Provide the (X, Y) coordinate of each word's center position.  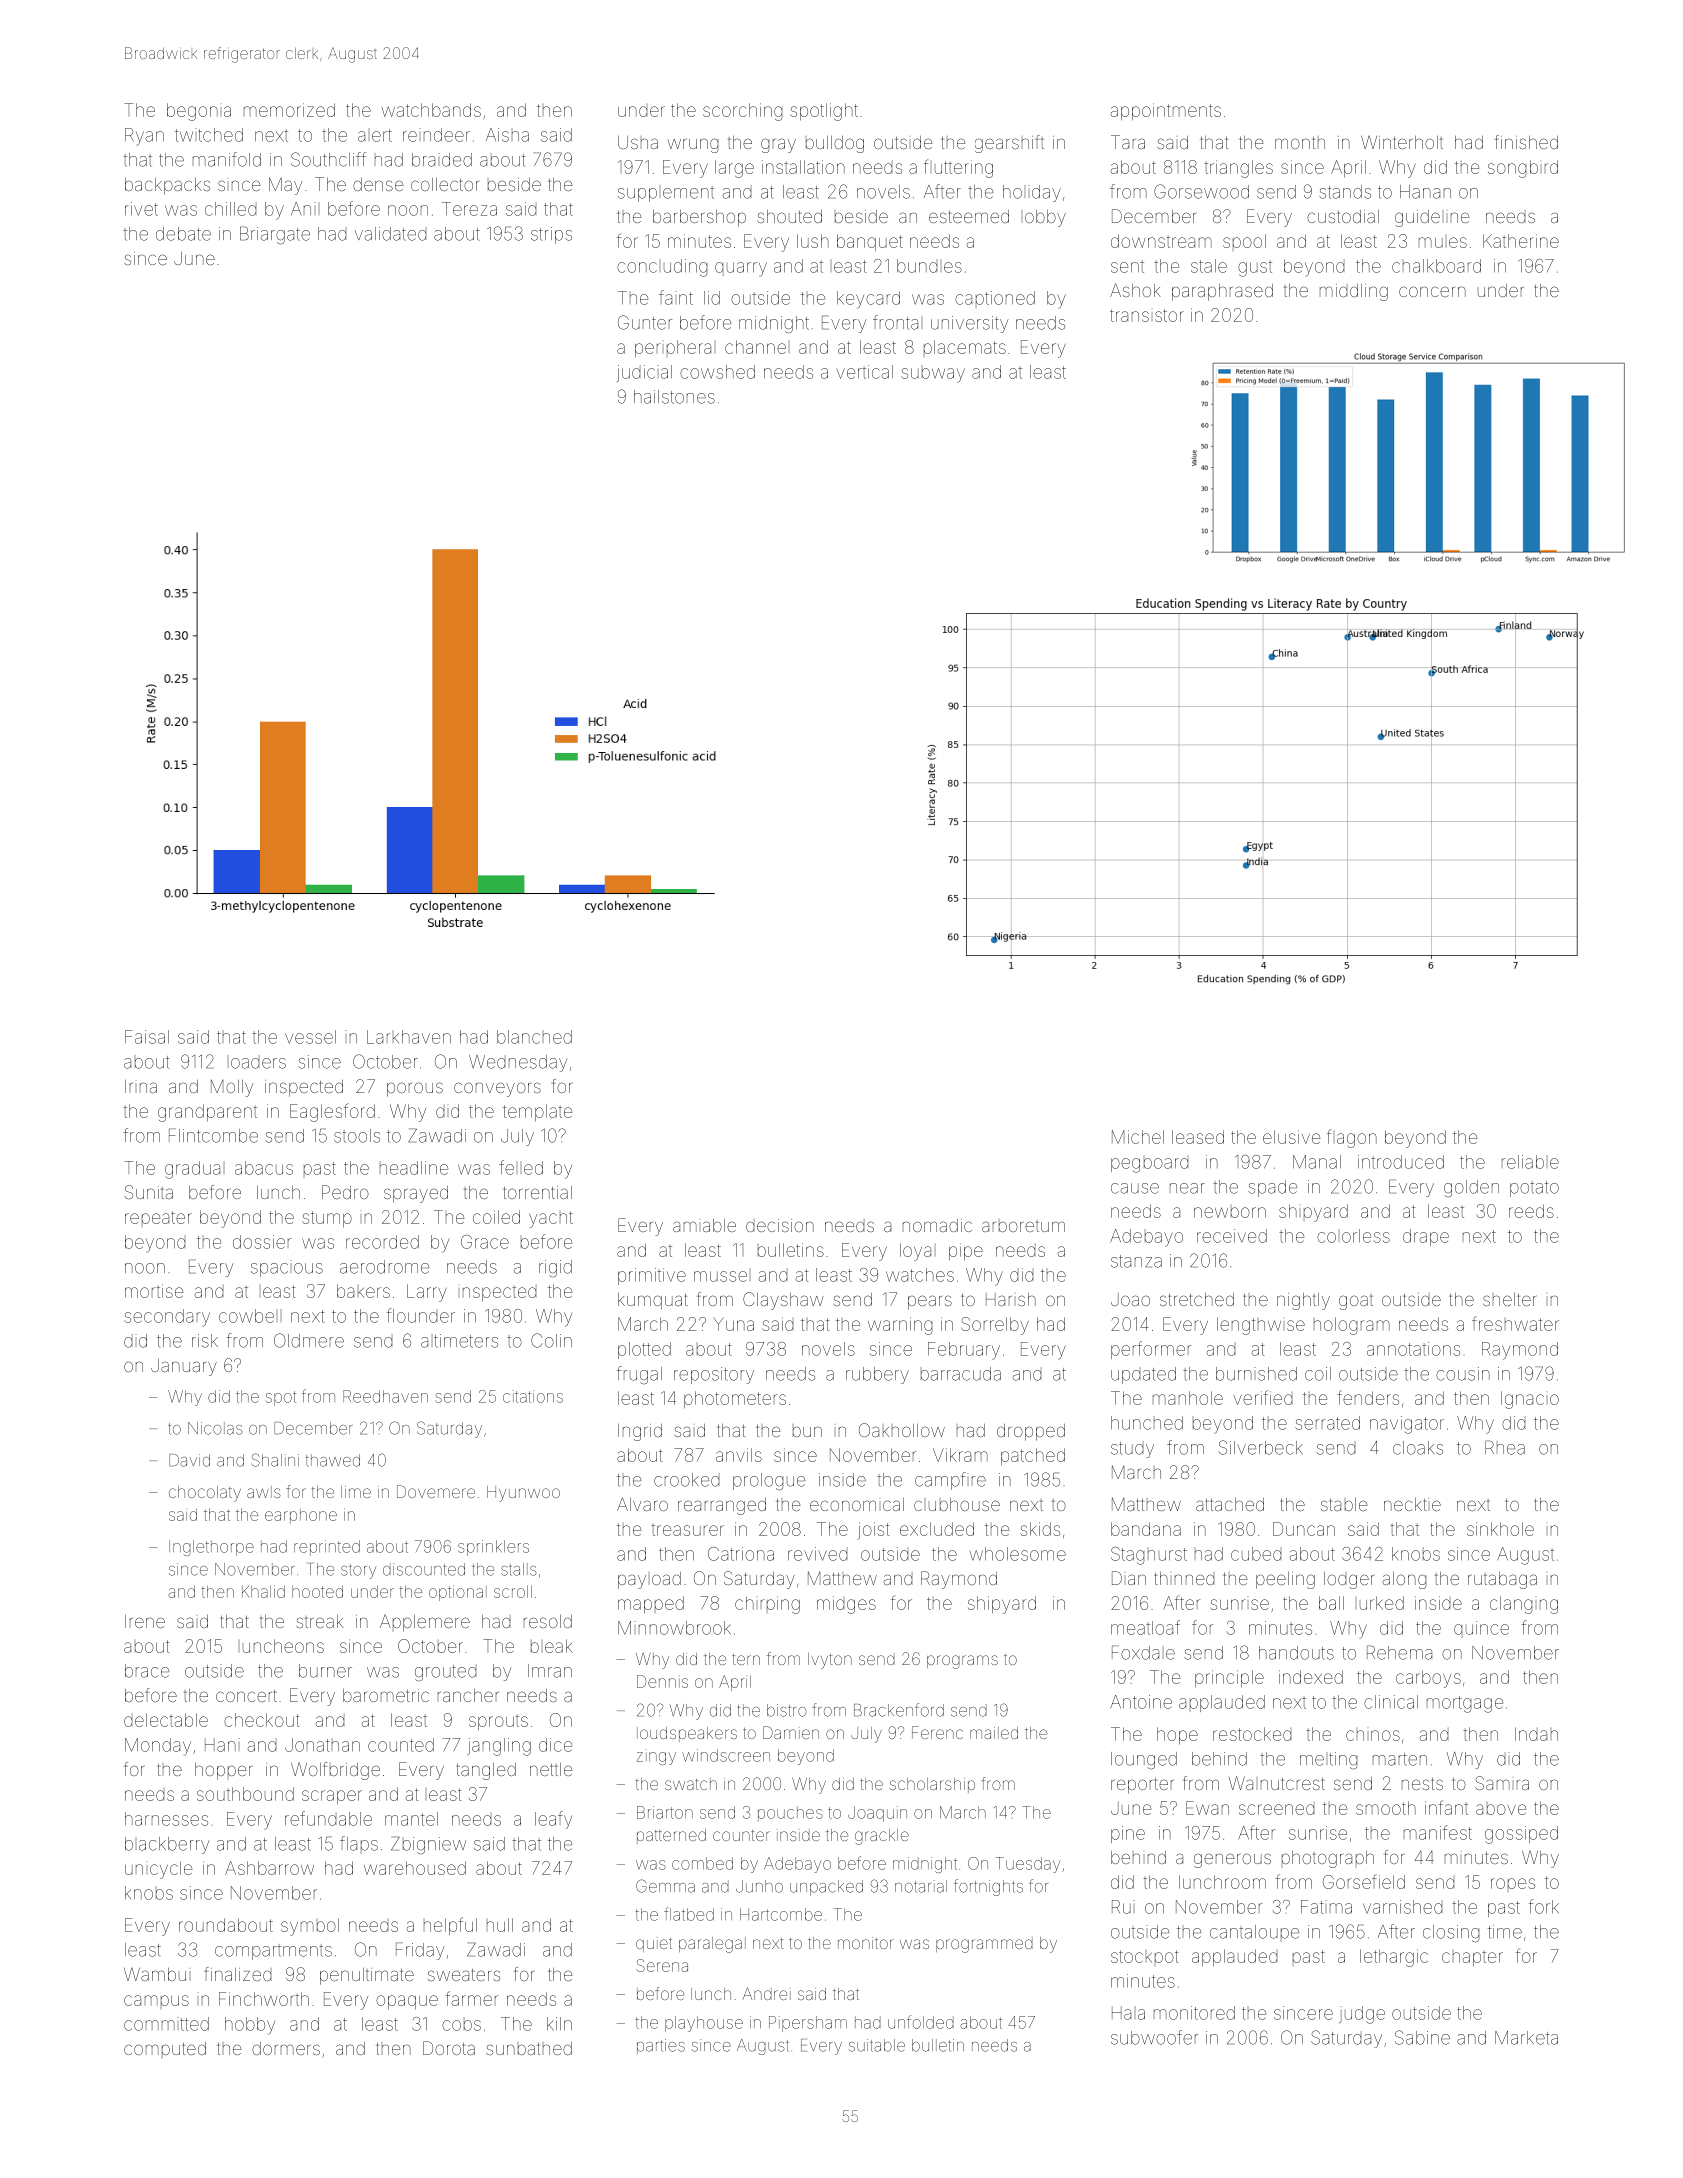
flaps (359, 1843)
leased (1198, 1137)
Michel (1138, 1137)
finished (1526, 142)
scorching (742, 112)
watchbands (431, 110)
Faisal (147, 1037)
